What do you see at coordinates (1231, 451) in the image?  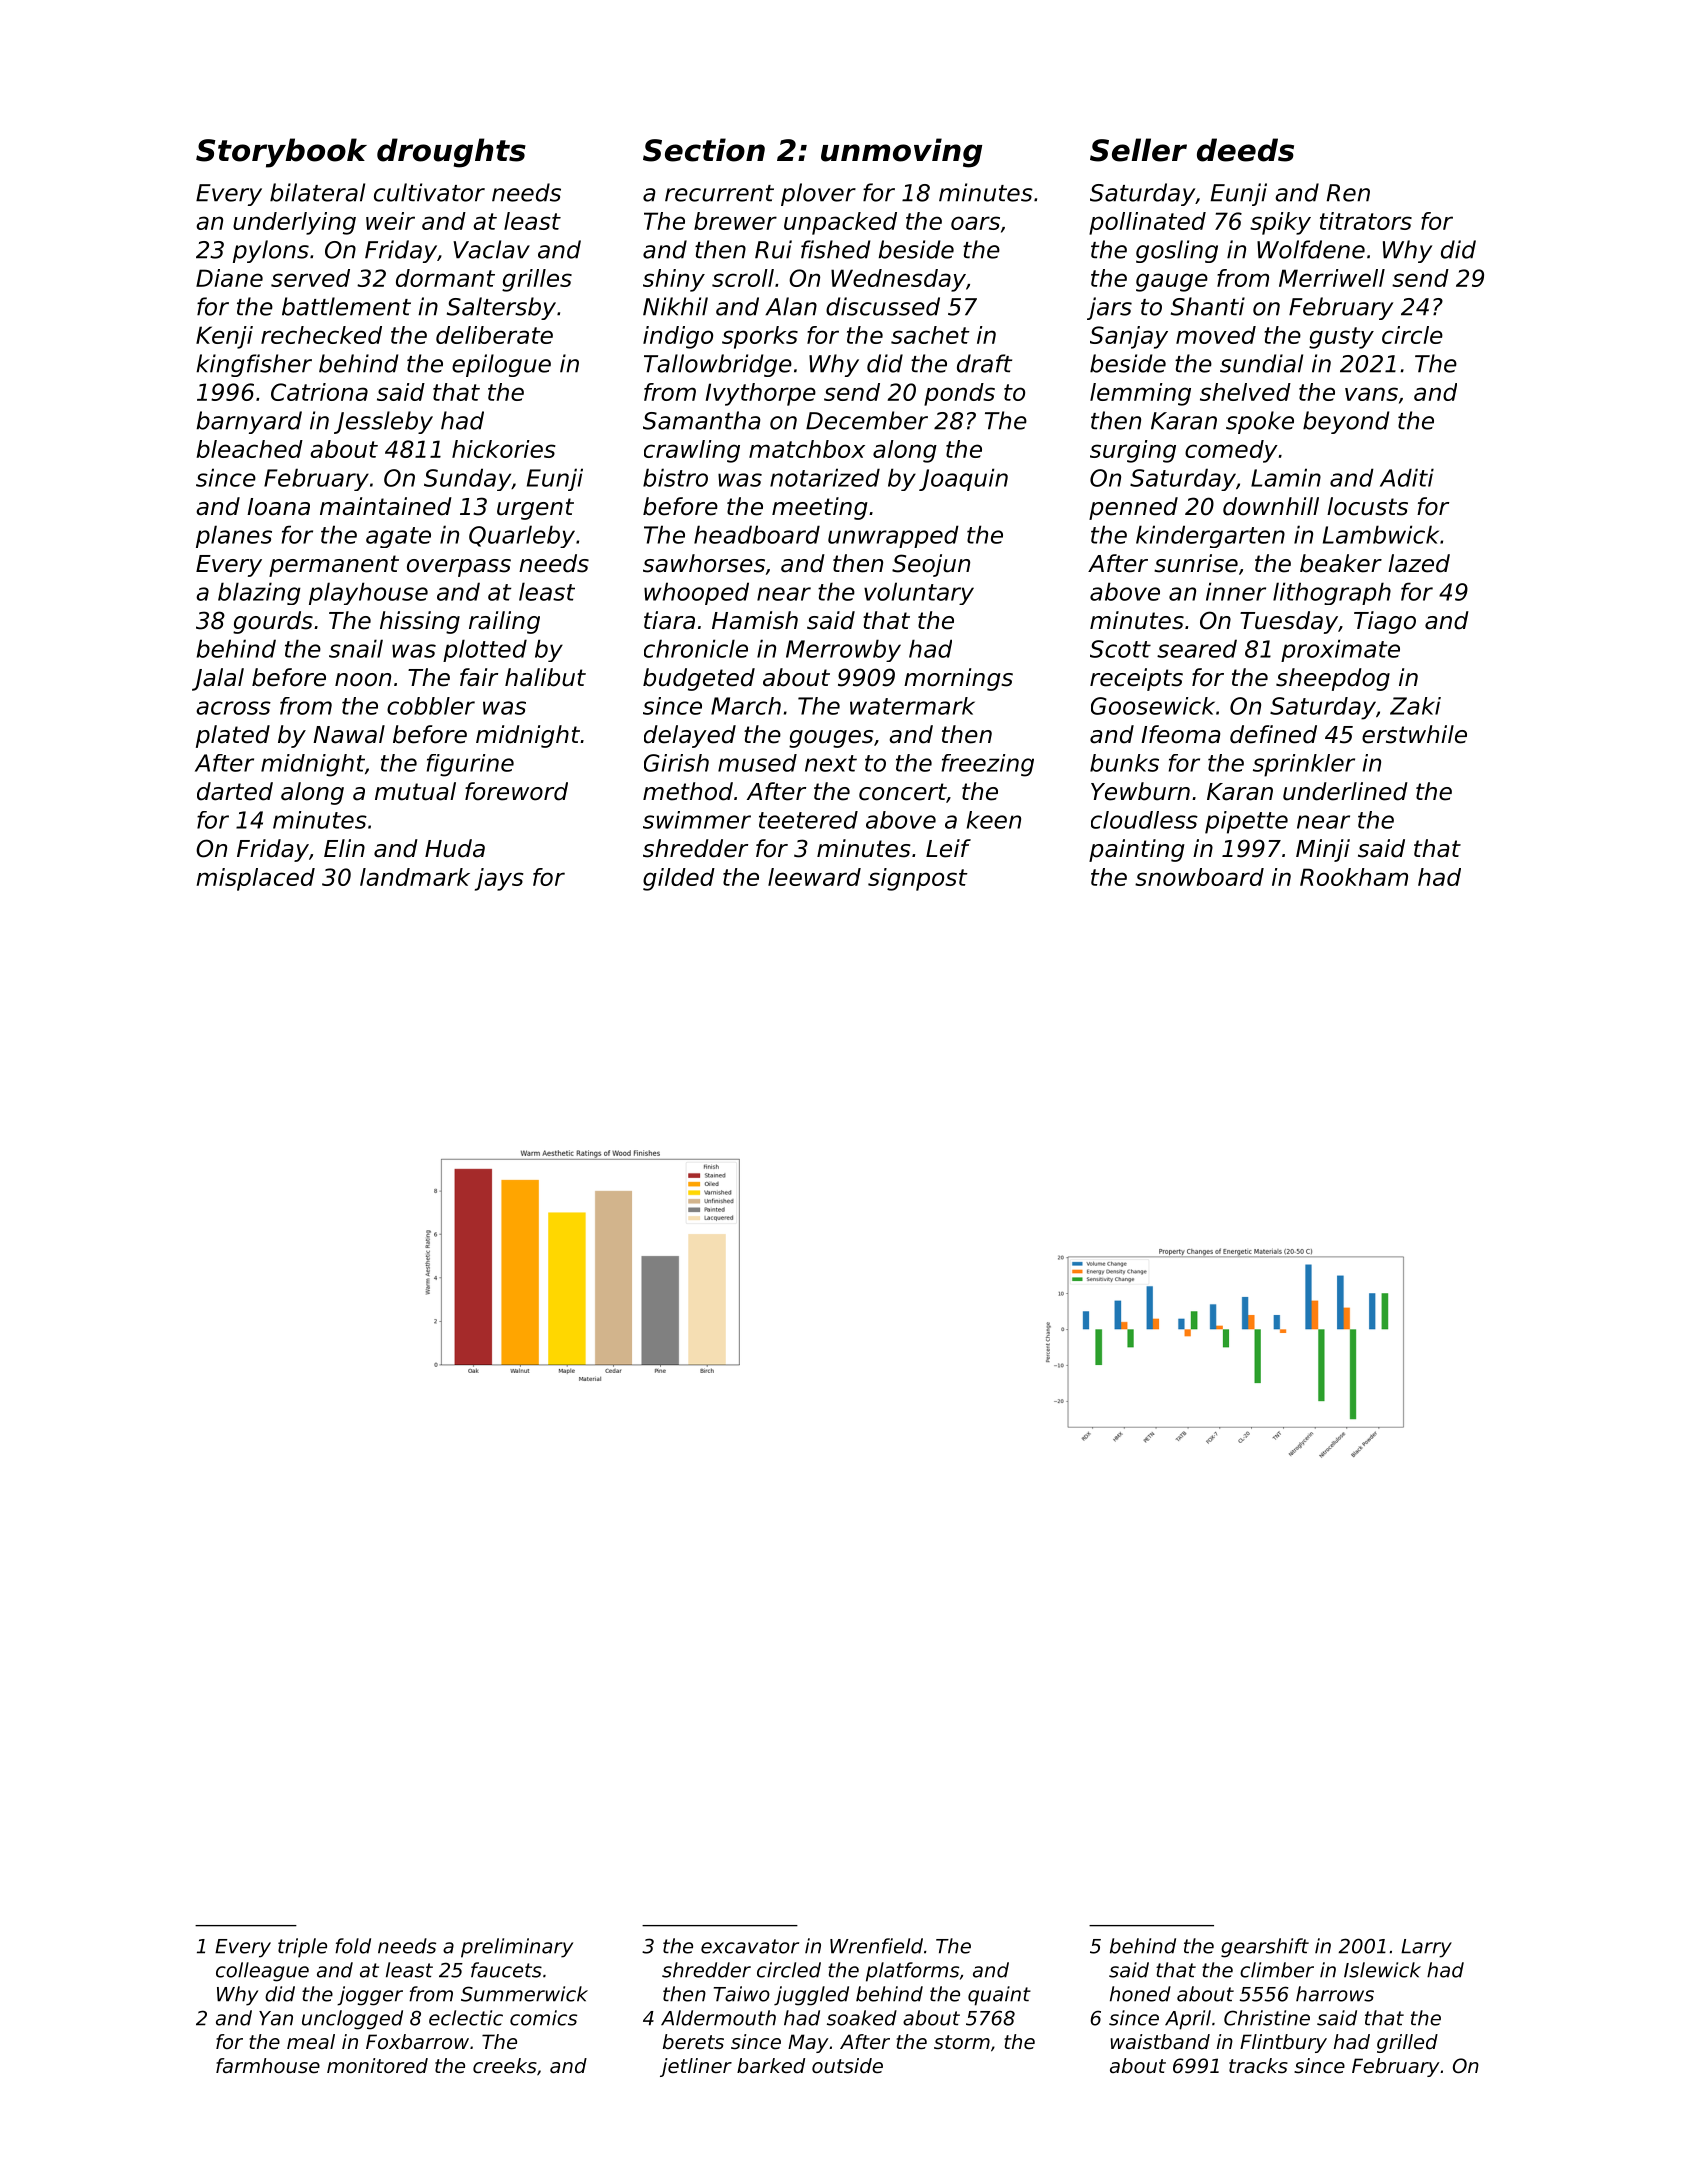 I see `comedy` at bounding box center [1231, 451].
